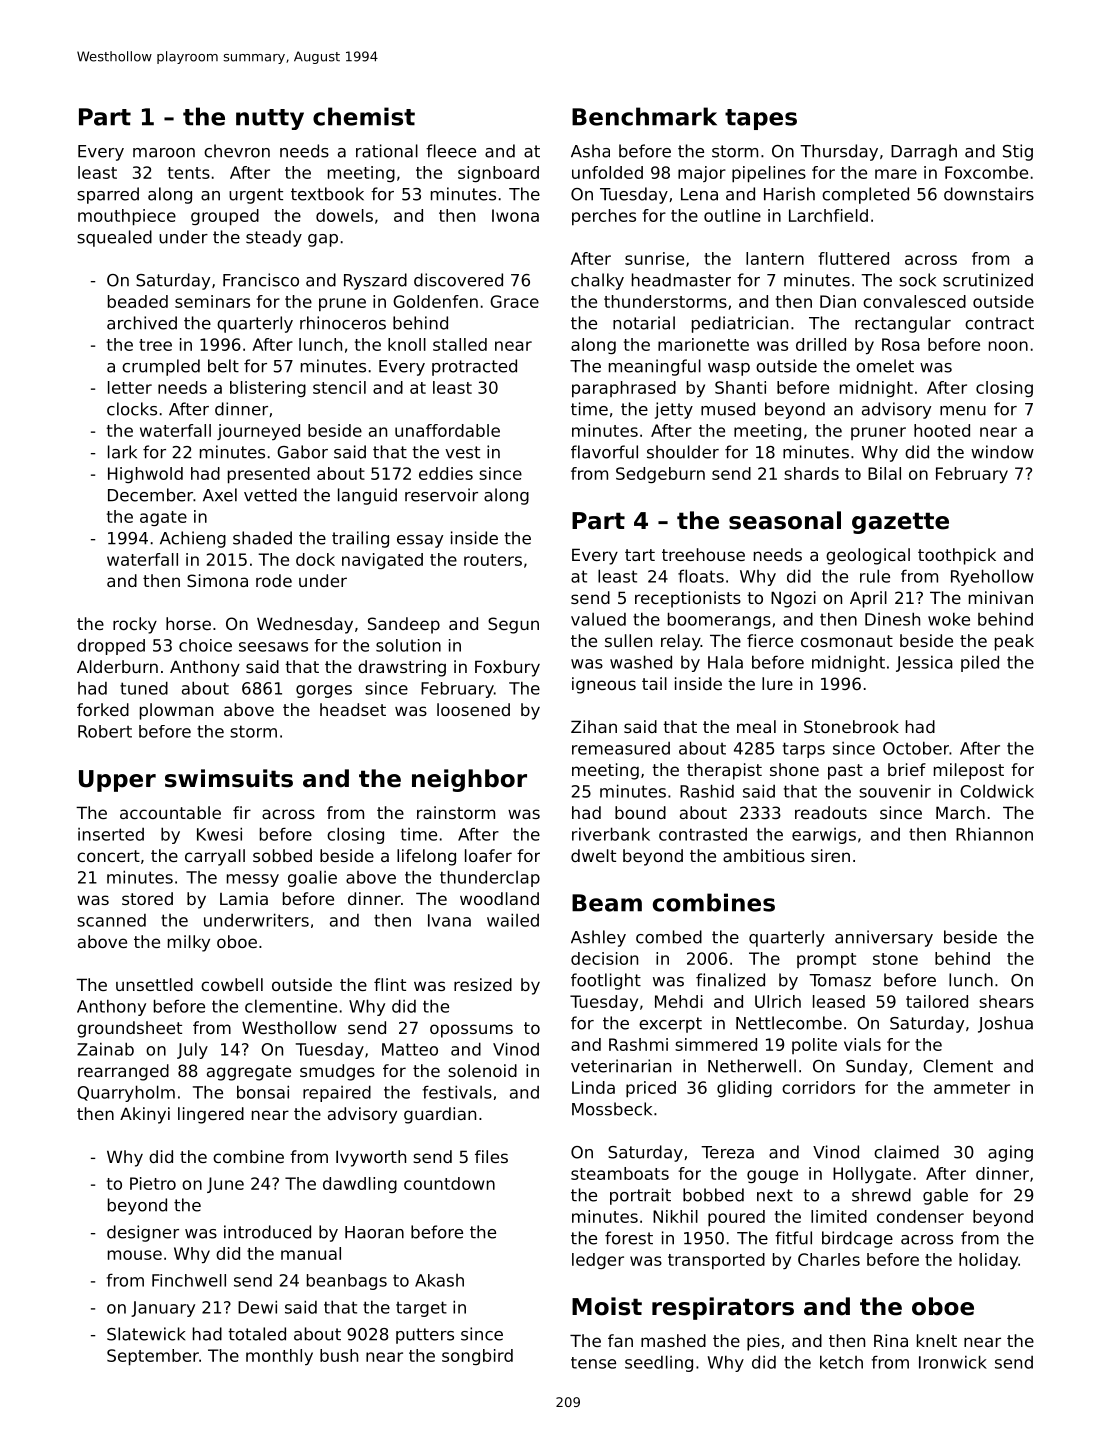 This screenshot has height=1438, width=1111. What do you see at coordinates (611, 834) in the screenshot?
I see `riverbank` at bounding box center [611, 834].
